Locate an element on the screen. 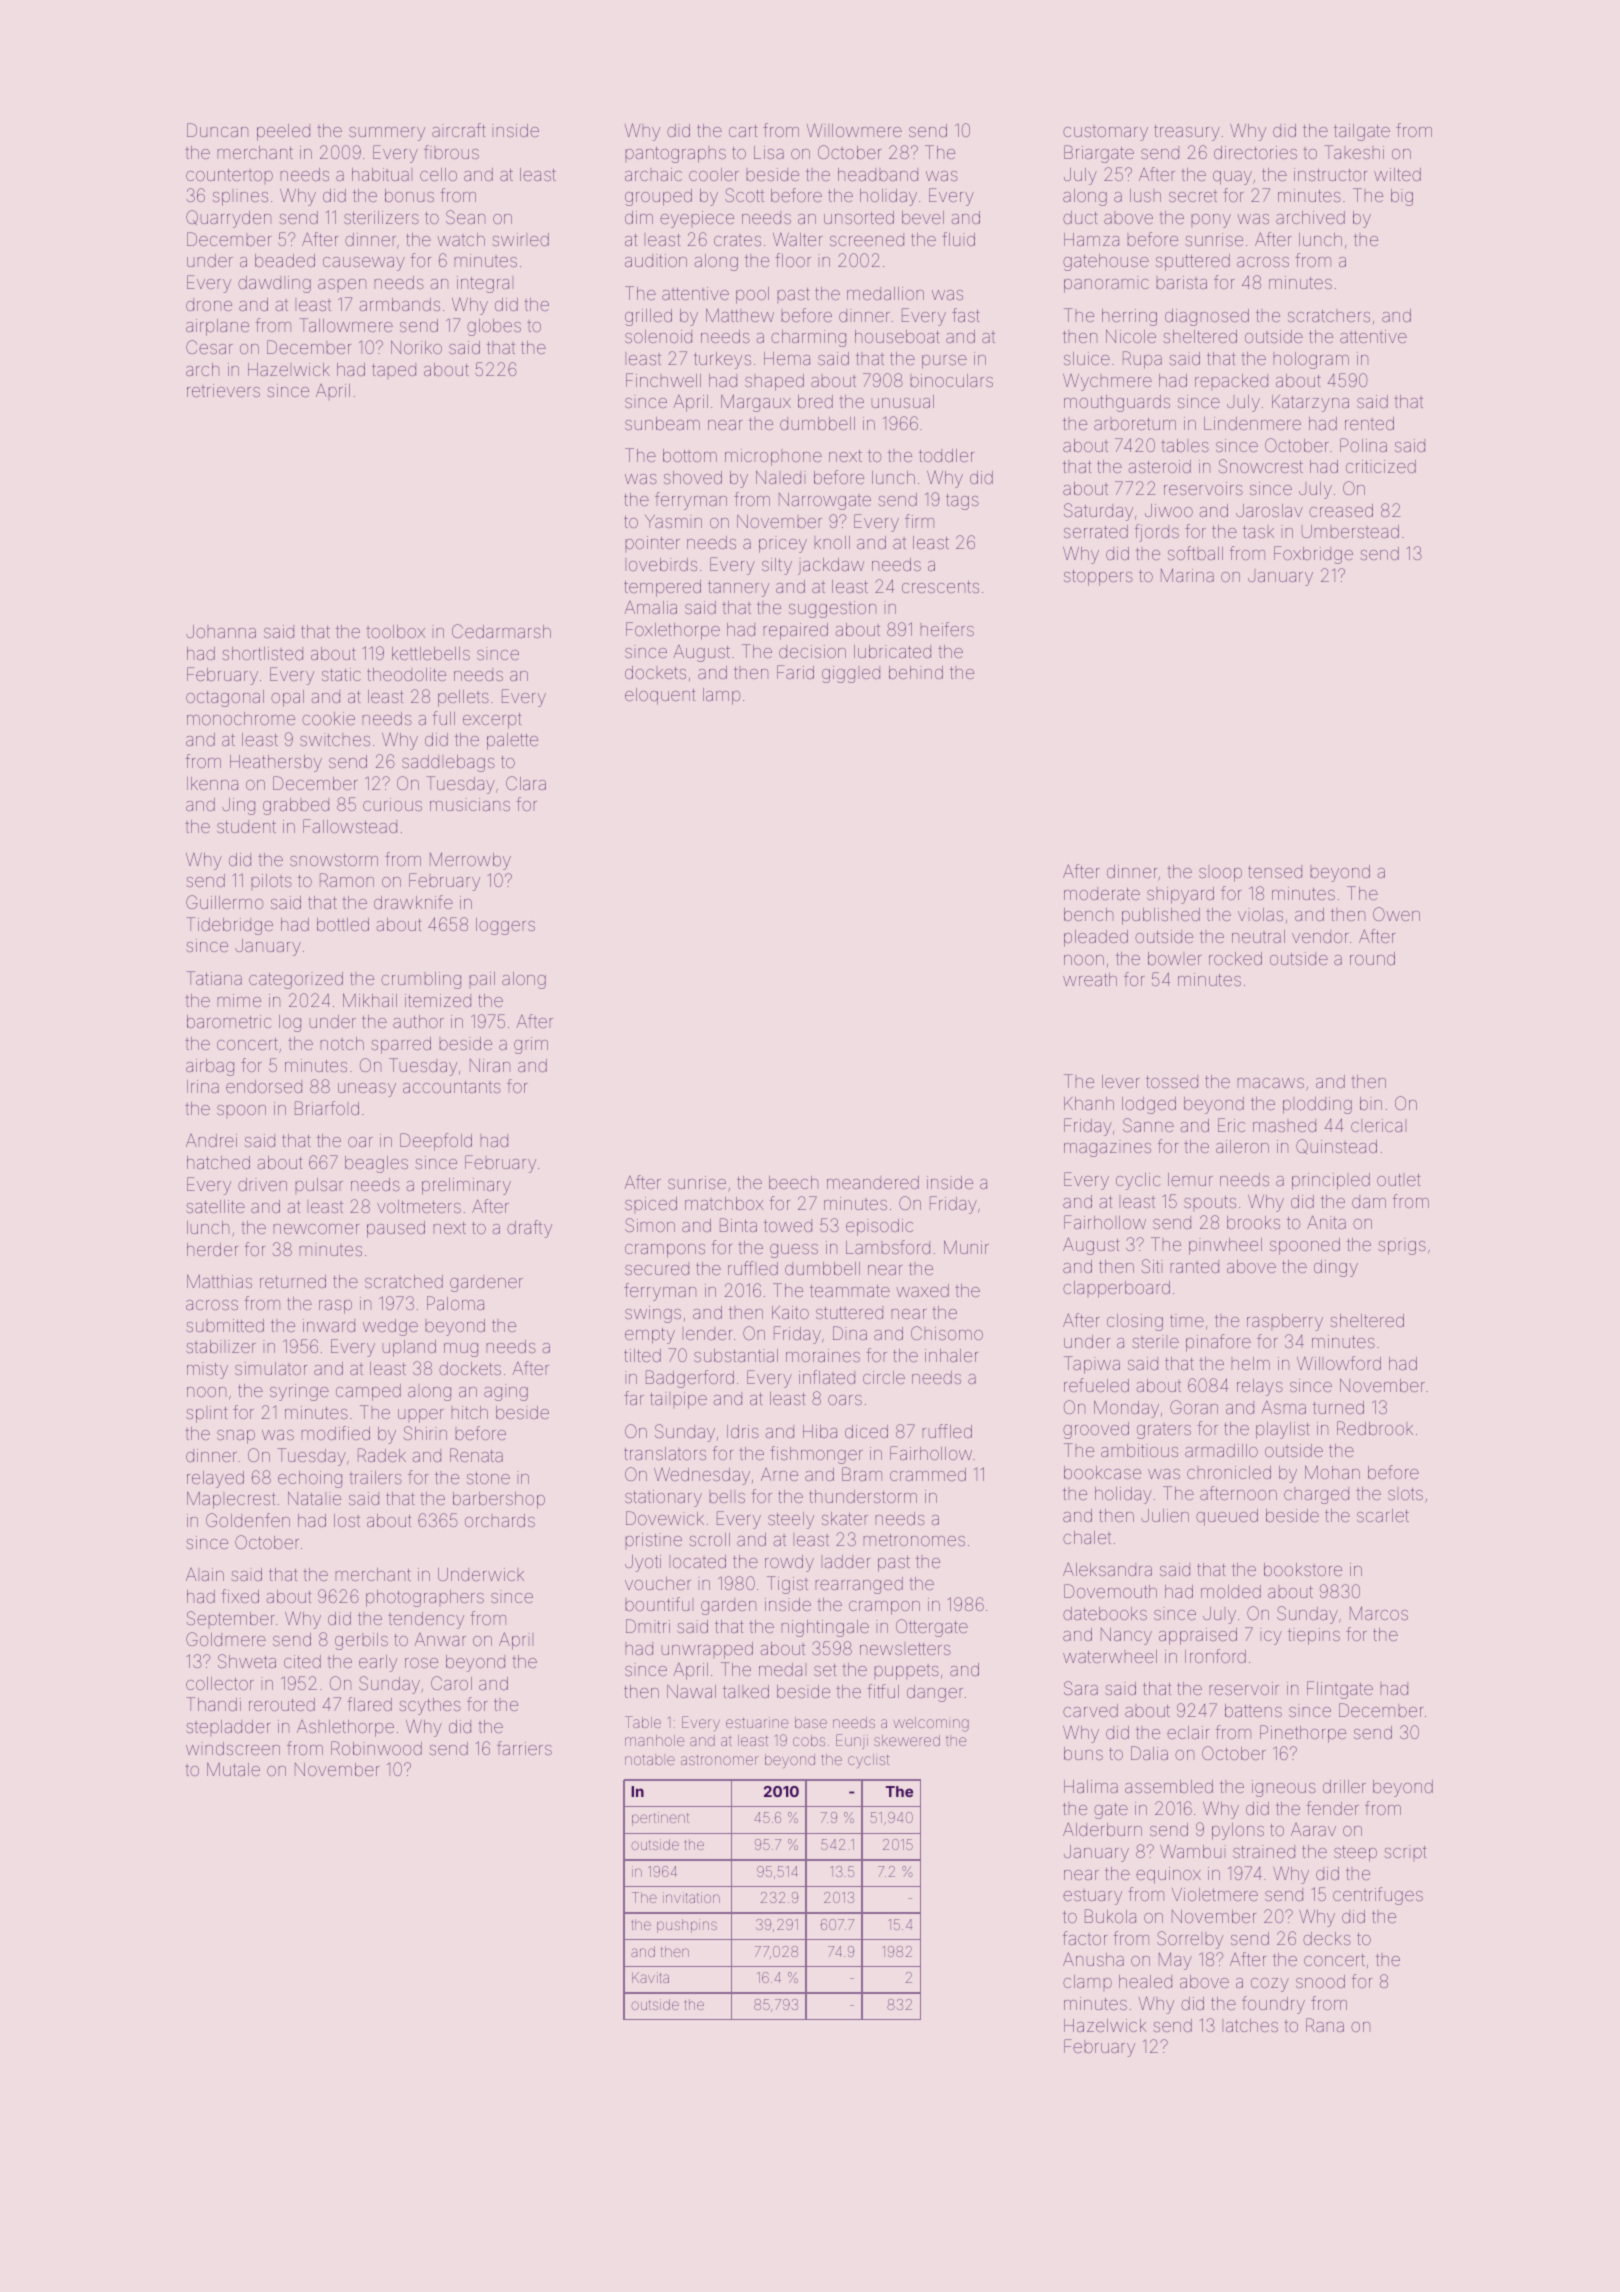  cart is located at coordinates (743, 131).
